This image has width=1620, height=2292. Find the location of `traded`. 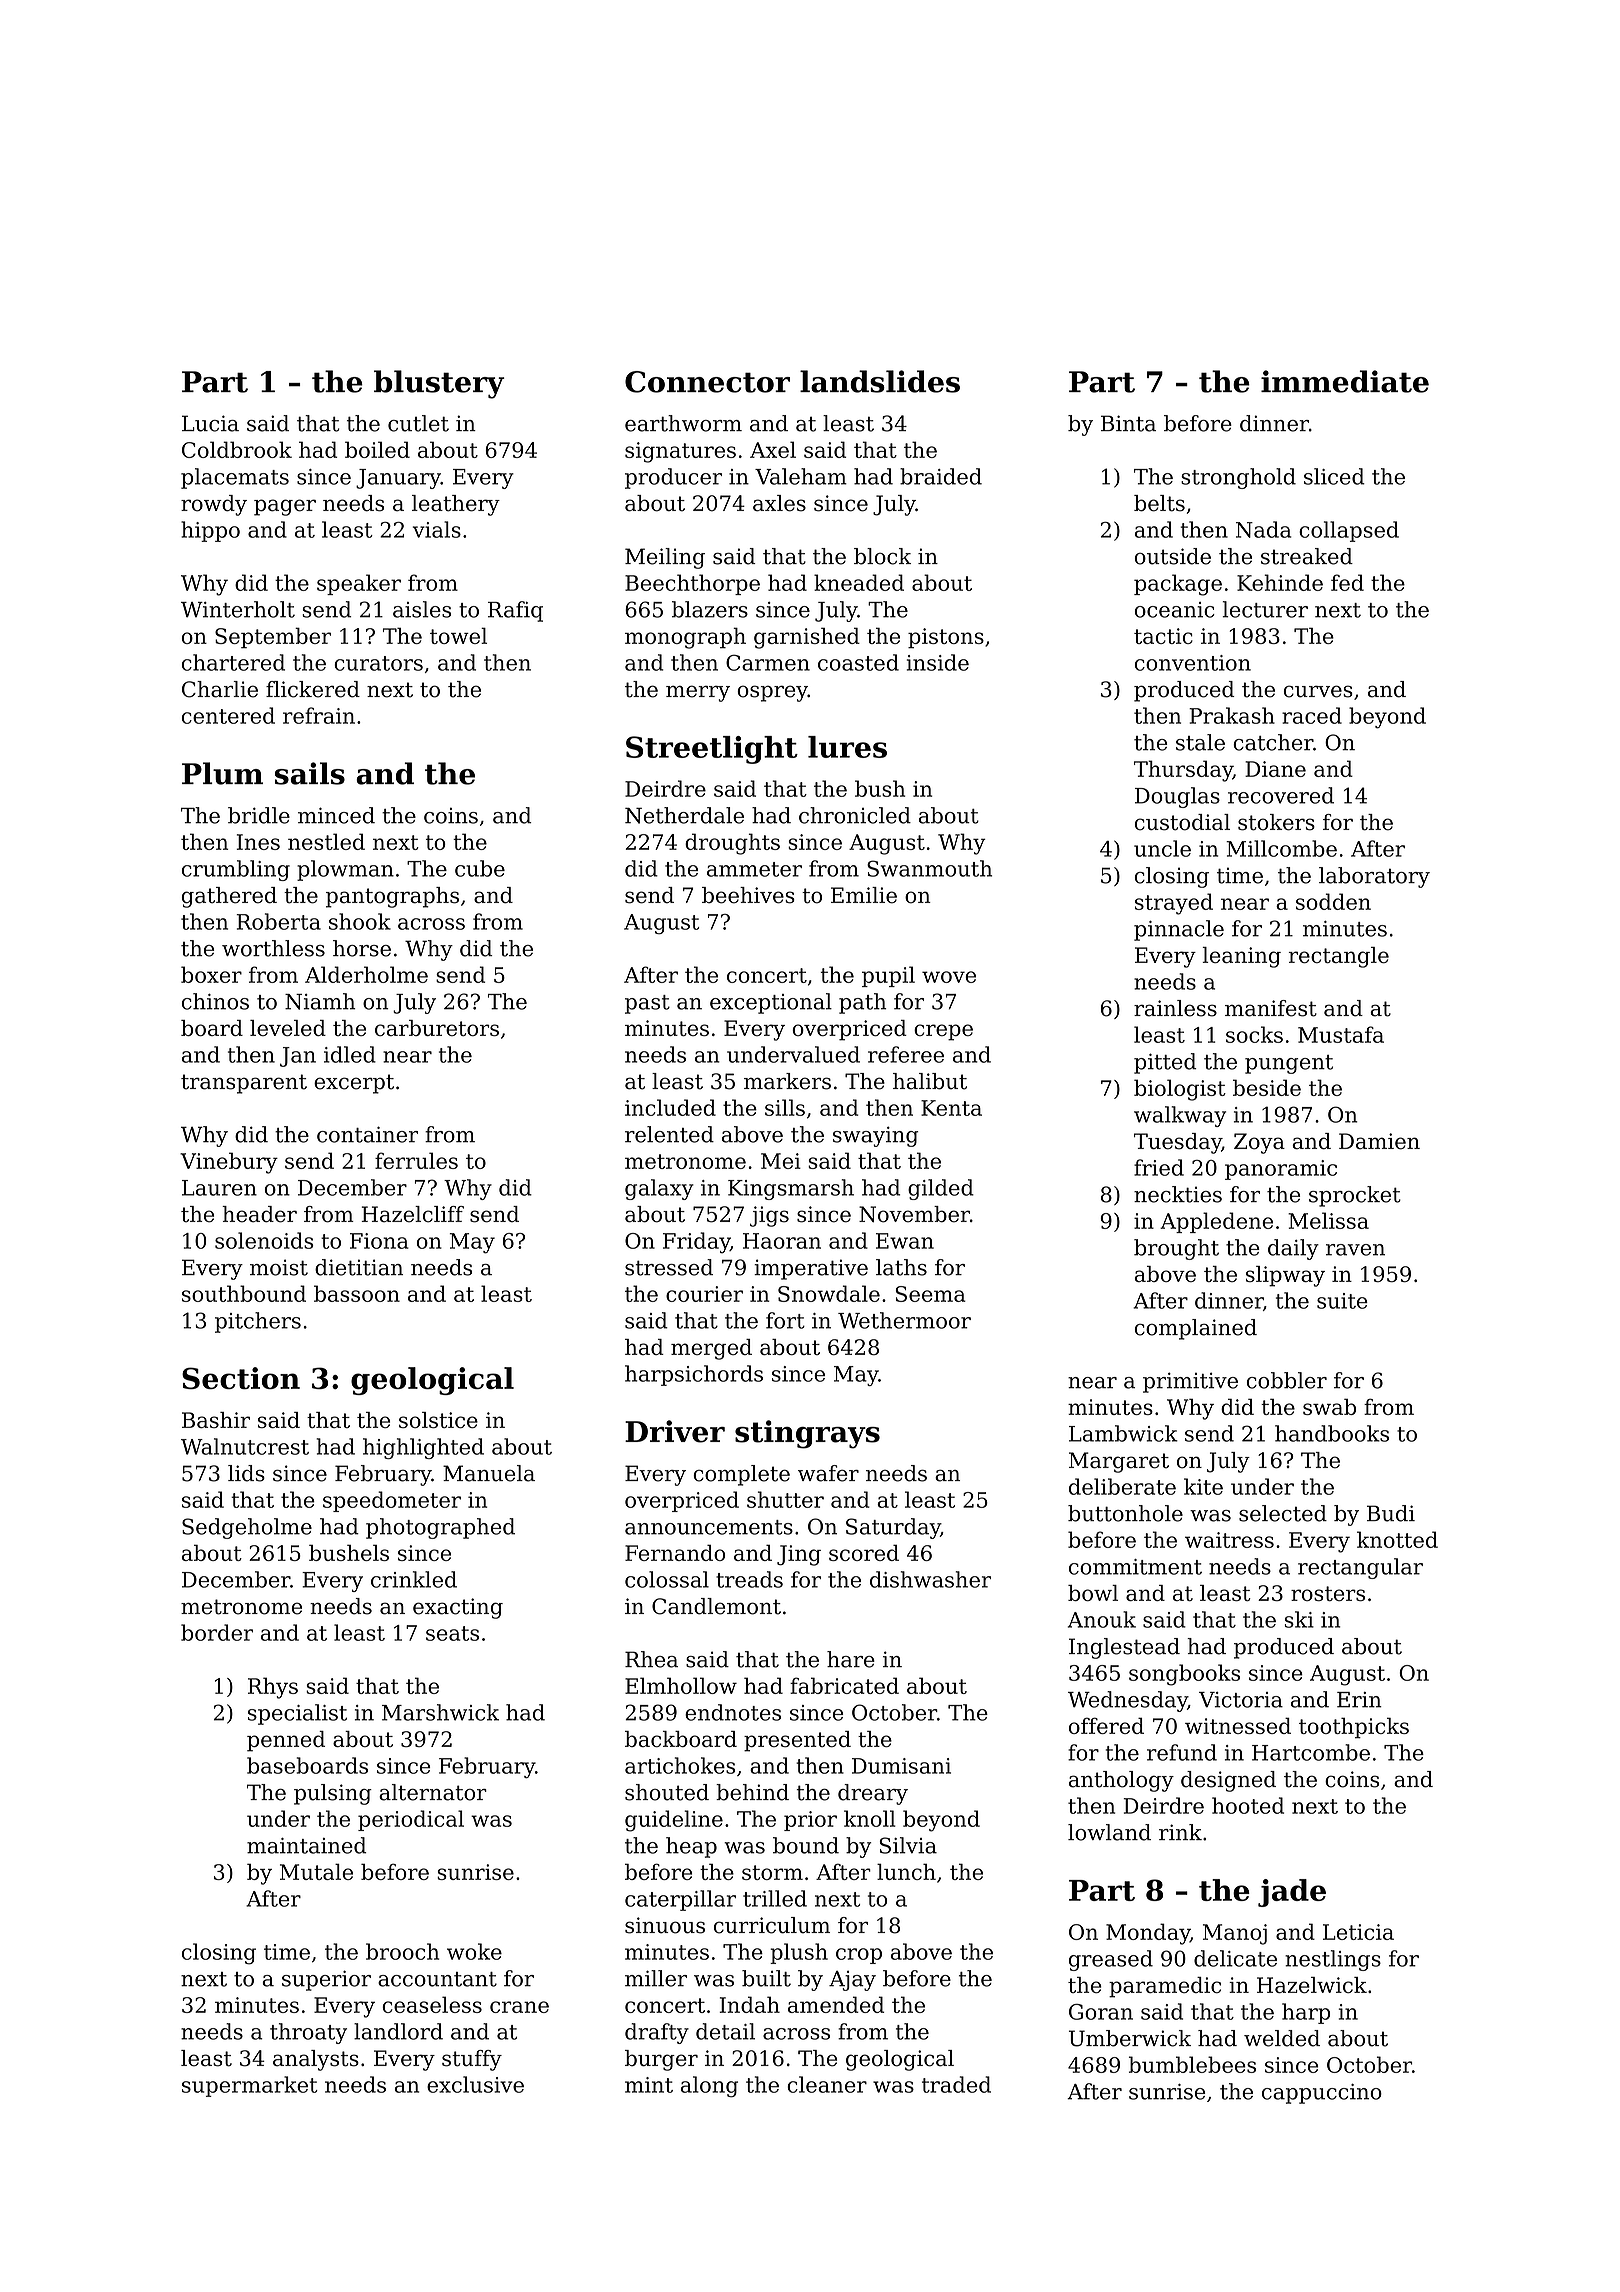

traded is located at coordinates (956, 2084).
